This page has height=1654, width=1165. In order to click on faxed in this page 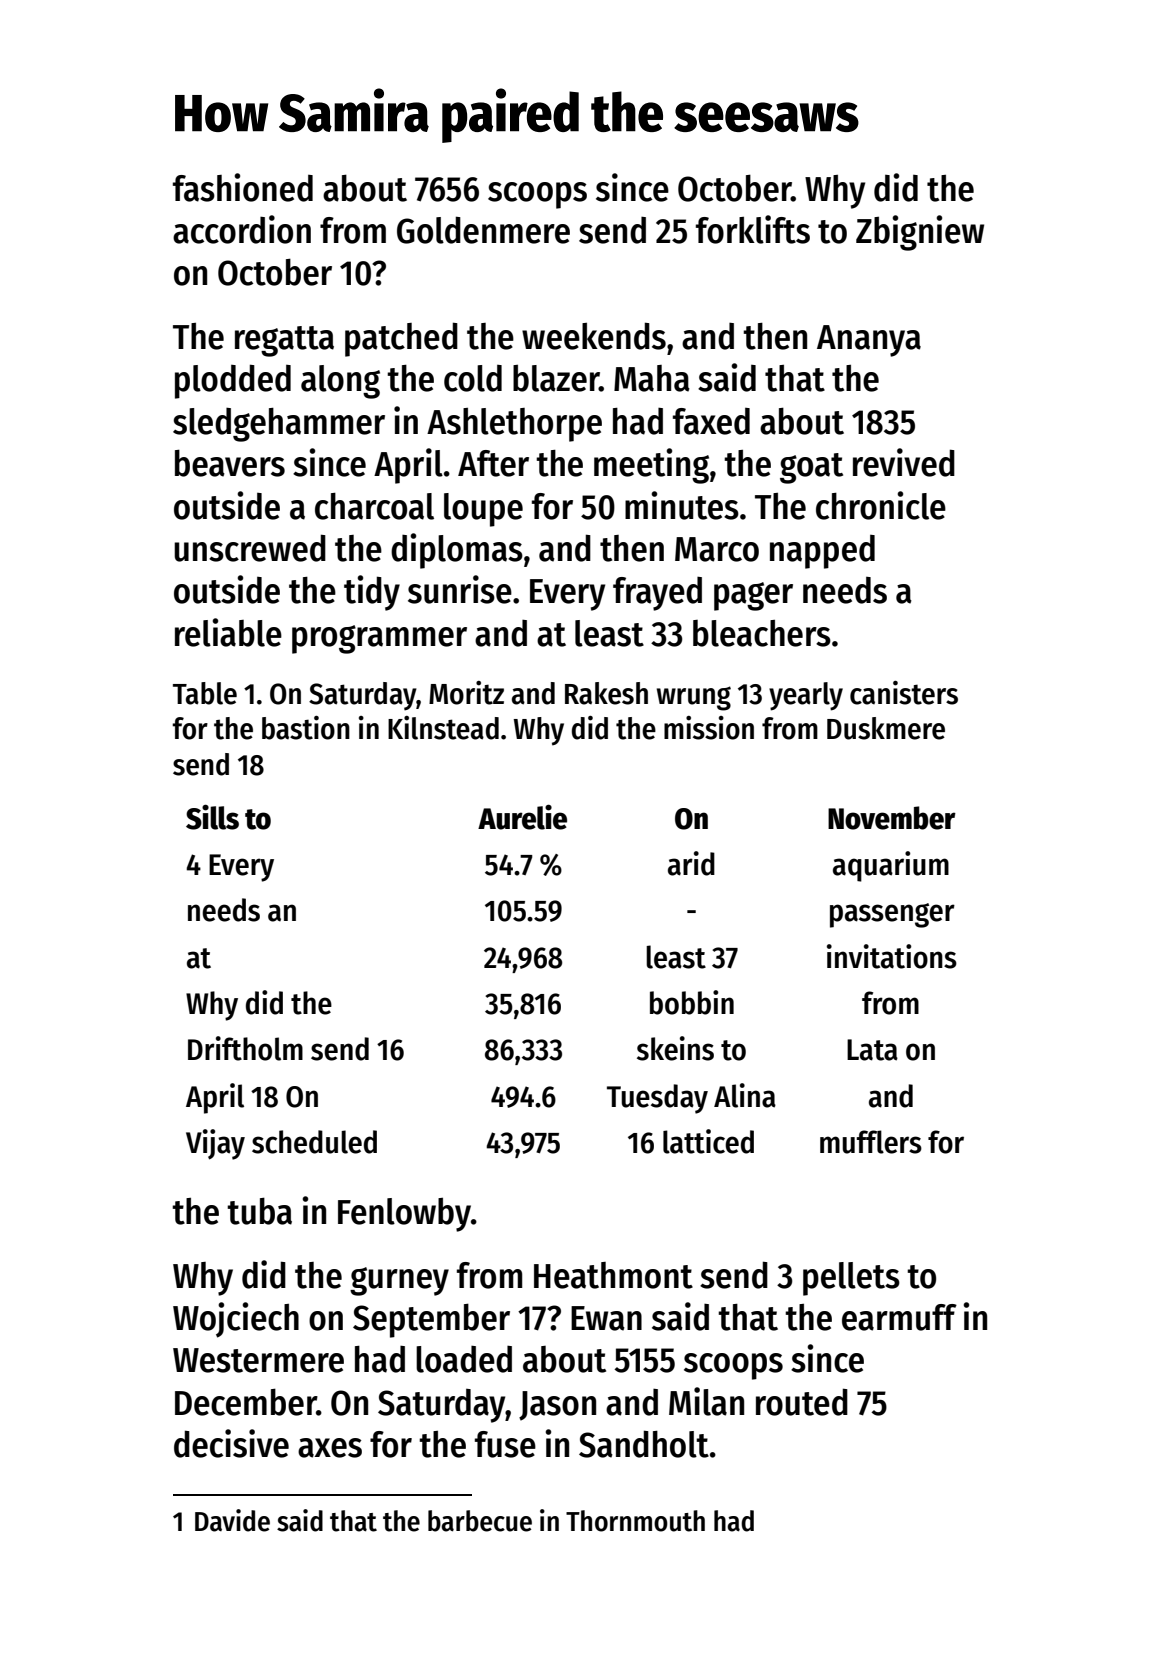, I will do `click(711, 421)`.
